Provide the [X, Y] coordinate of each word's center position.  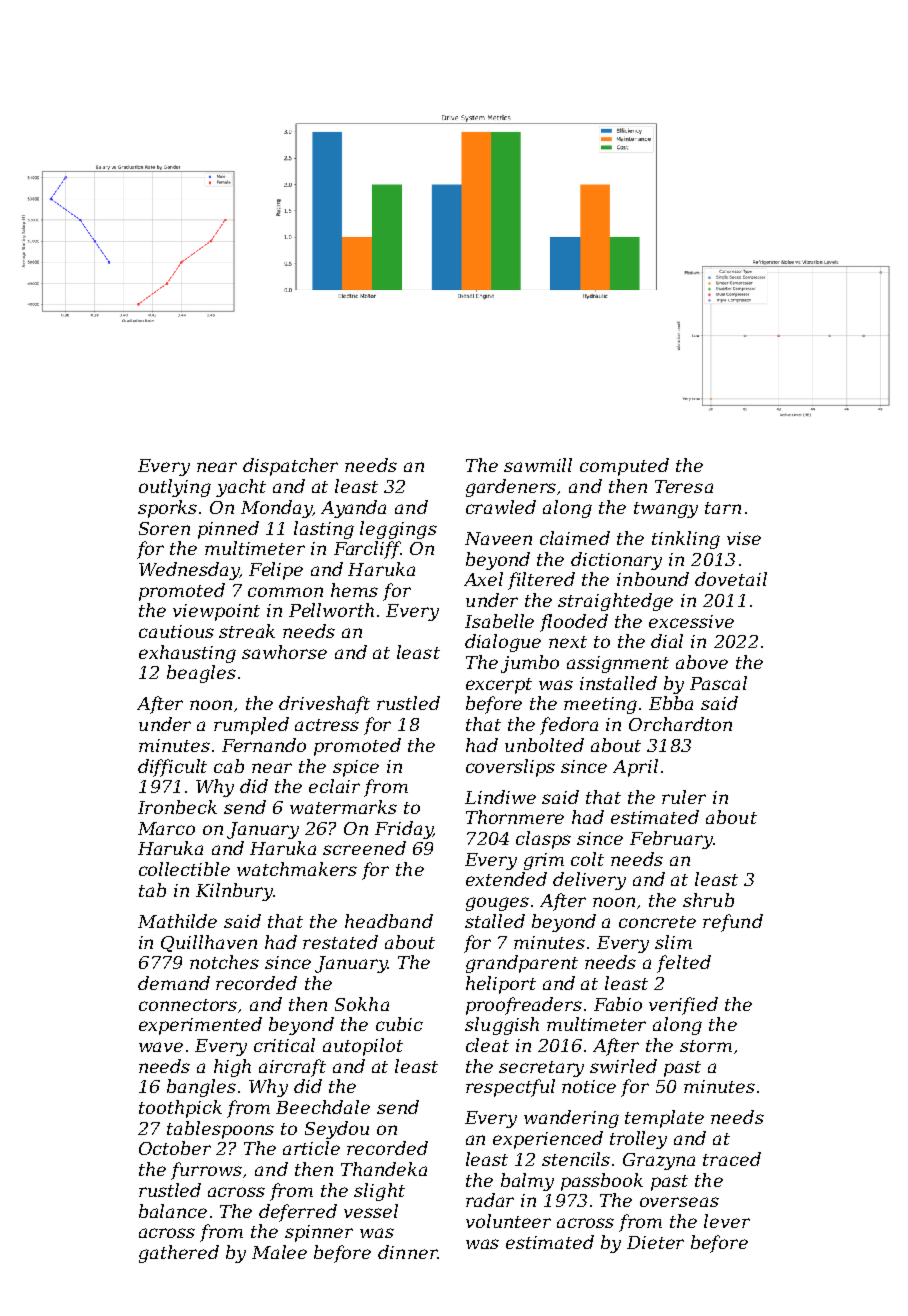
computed [624, 467]
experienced [548, 1140]
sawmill [538, 465]
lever [727, 1221]
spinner [319, 1233]
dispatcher [290, 467]
